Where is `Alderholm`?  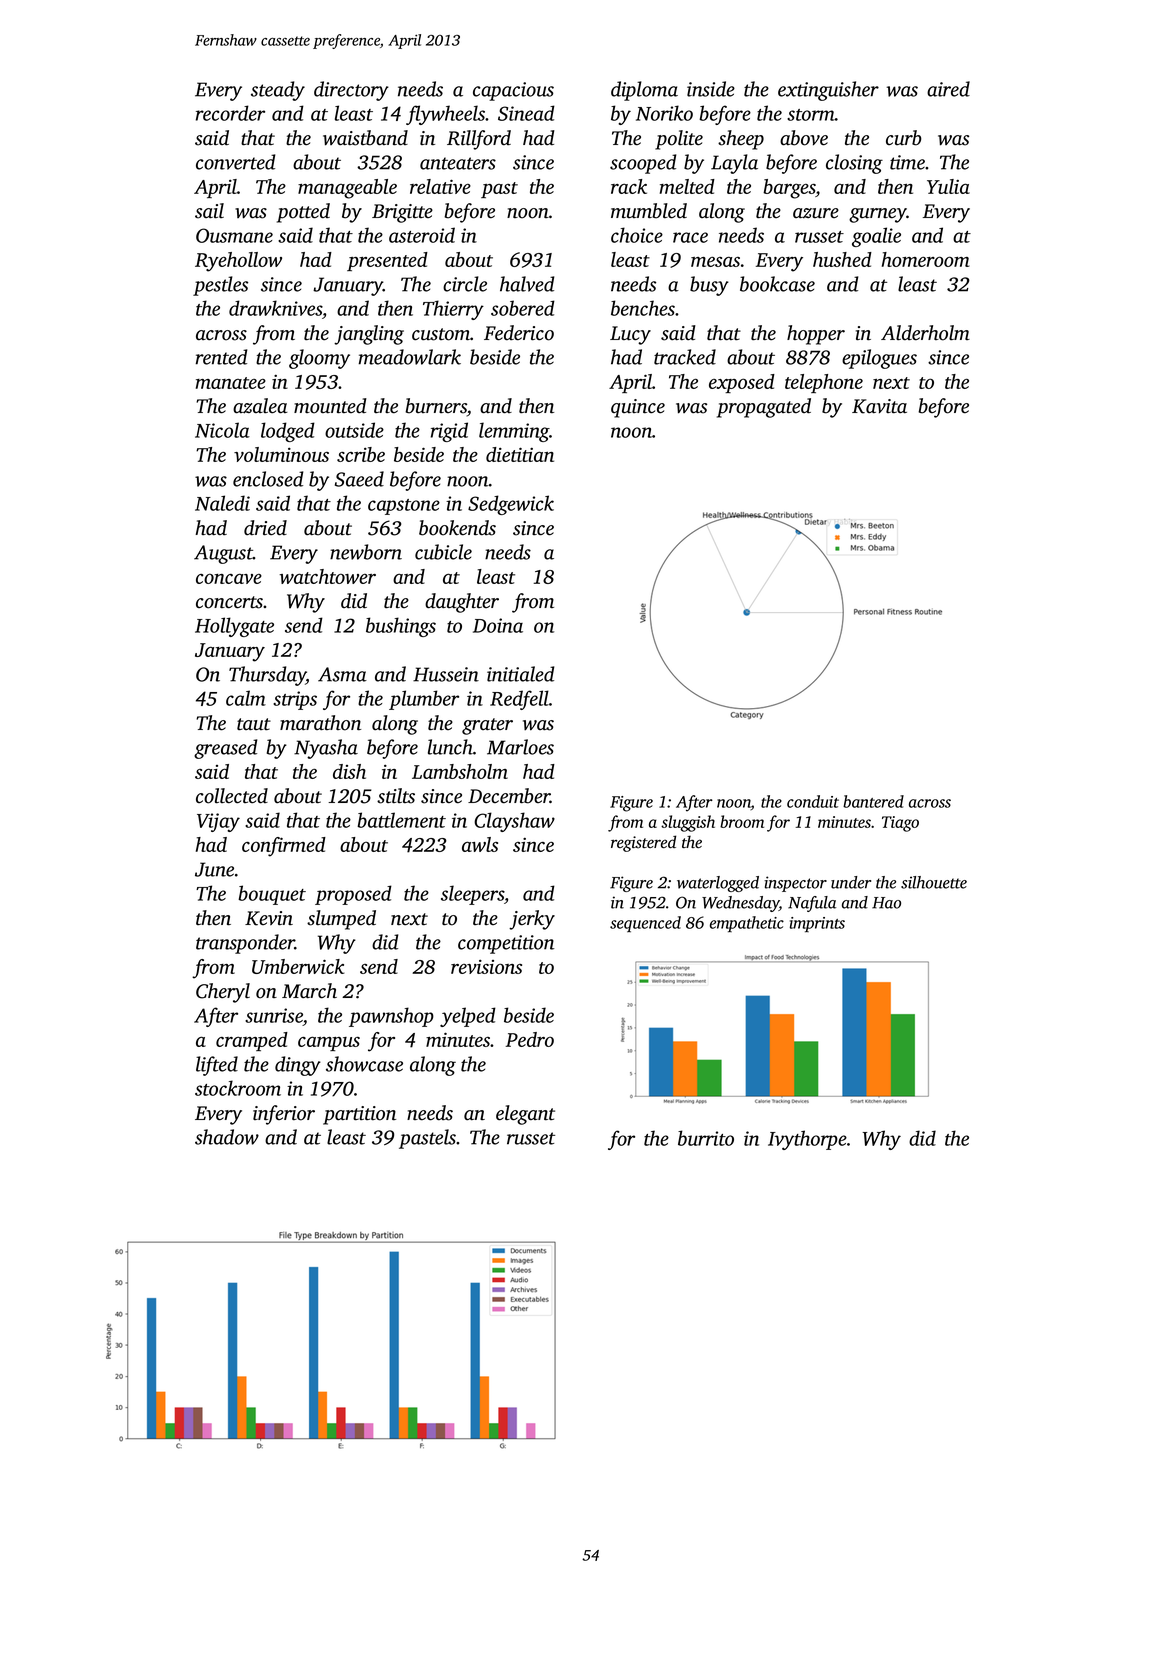
Alderholm is located at coordinates (925, 333).
